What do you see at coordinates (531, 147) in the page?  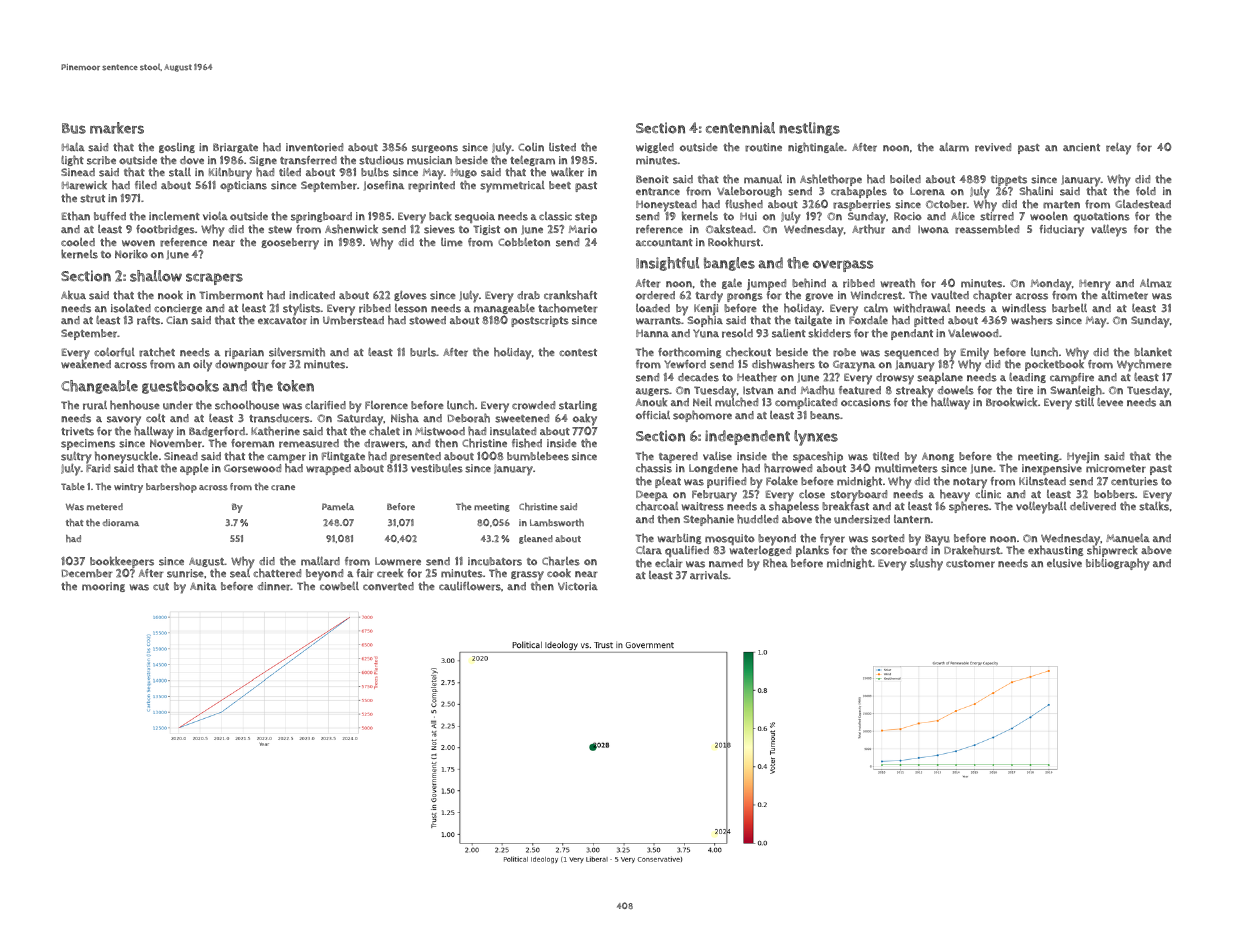 I see `Colin` at bounding box center [531, 147].
